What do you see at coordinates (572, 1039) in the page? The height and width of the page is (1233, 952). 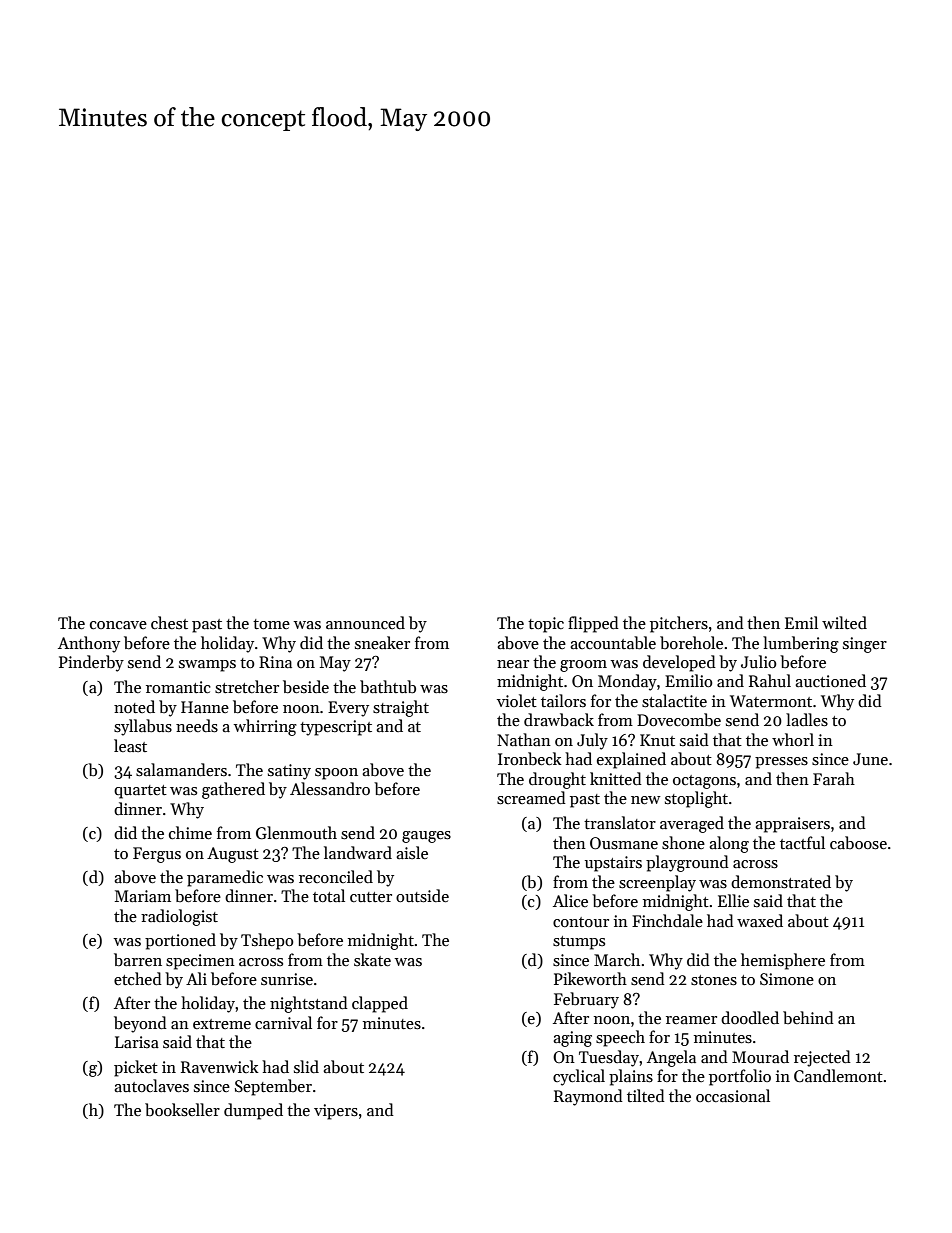 I see `aging` at bounding box center [572, 1039].
